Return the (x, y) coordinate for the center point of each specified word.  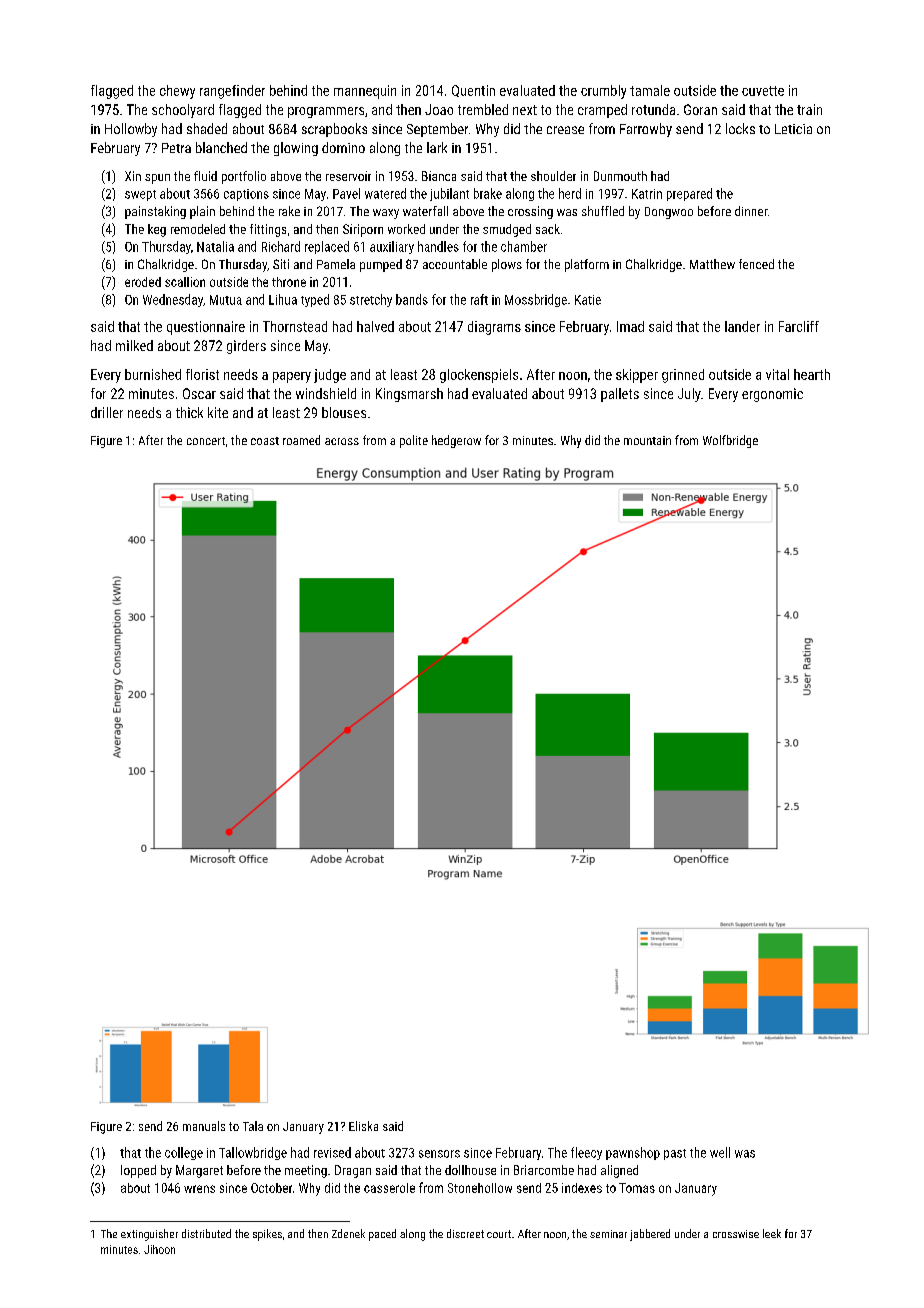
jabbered (650, 1235)
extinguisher (149, 1235)
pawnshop (633, 1153)
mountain (647, 440)
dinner (751, 211)
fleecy (586, 1153)
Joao (439, 109)
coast (265, 441)
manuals (204, 1126)
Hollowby (131, 130)
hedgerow (456, 441)
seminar (608, 1234)
